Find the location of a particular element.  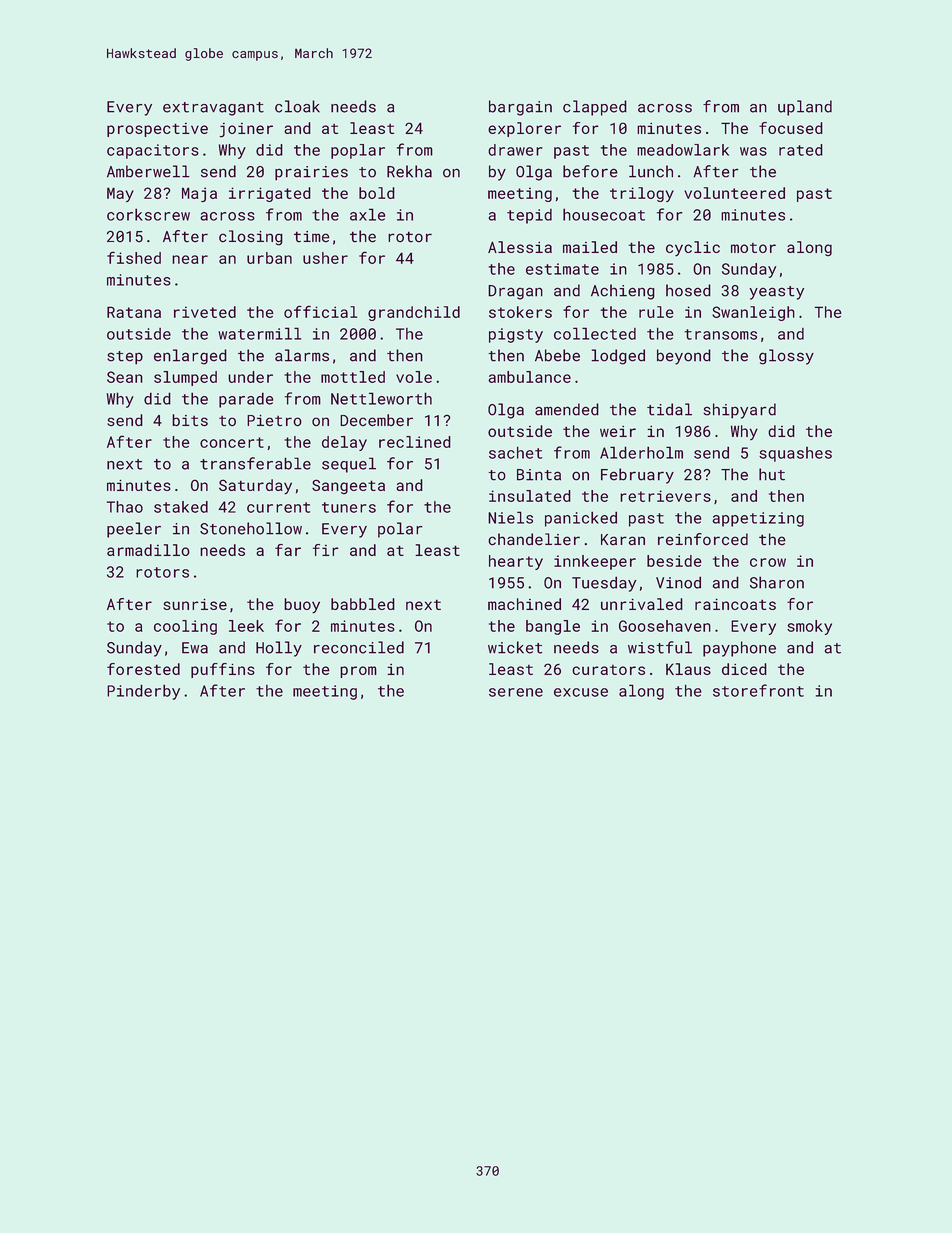

clapped is located at coordinates (595, 108).
